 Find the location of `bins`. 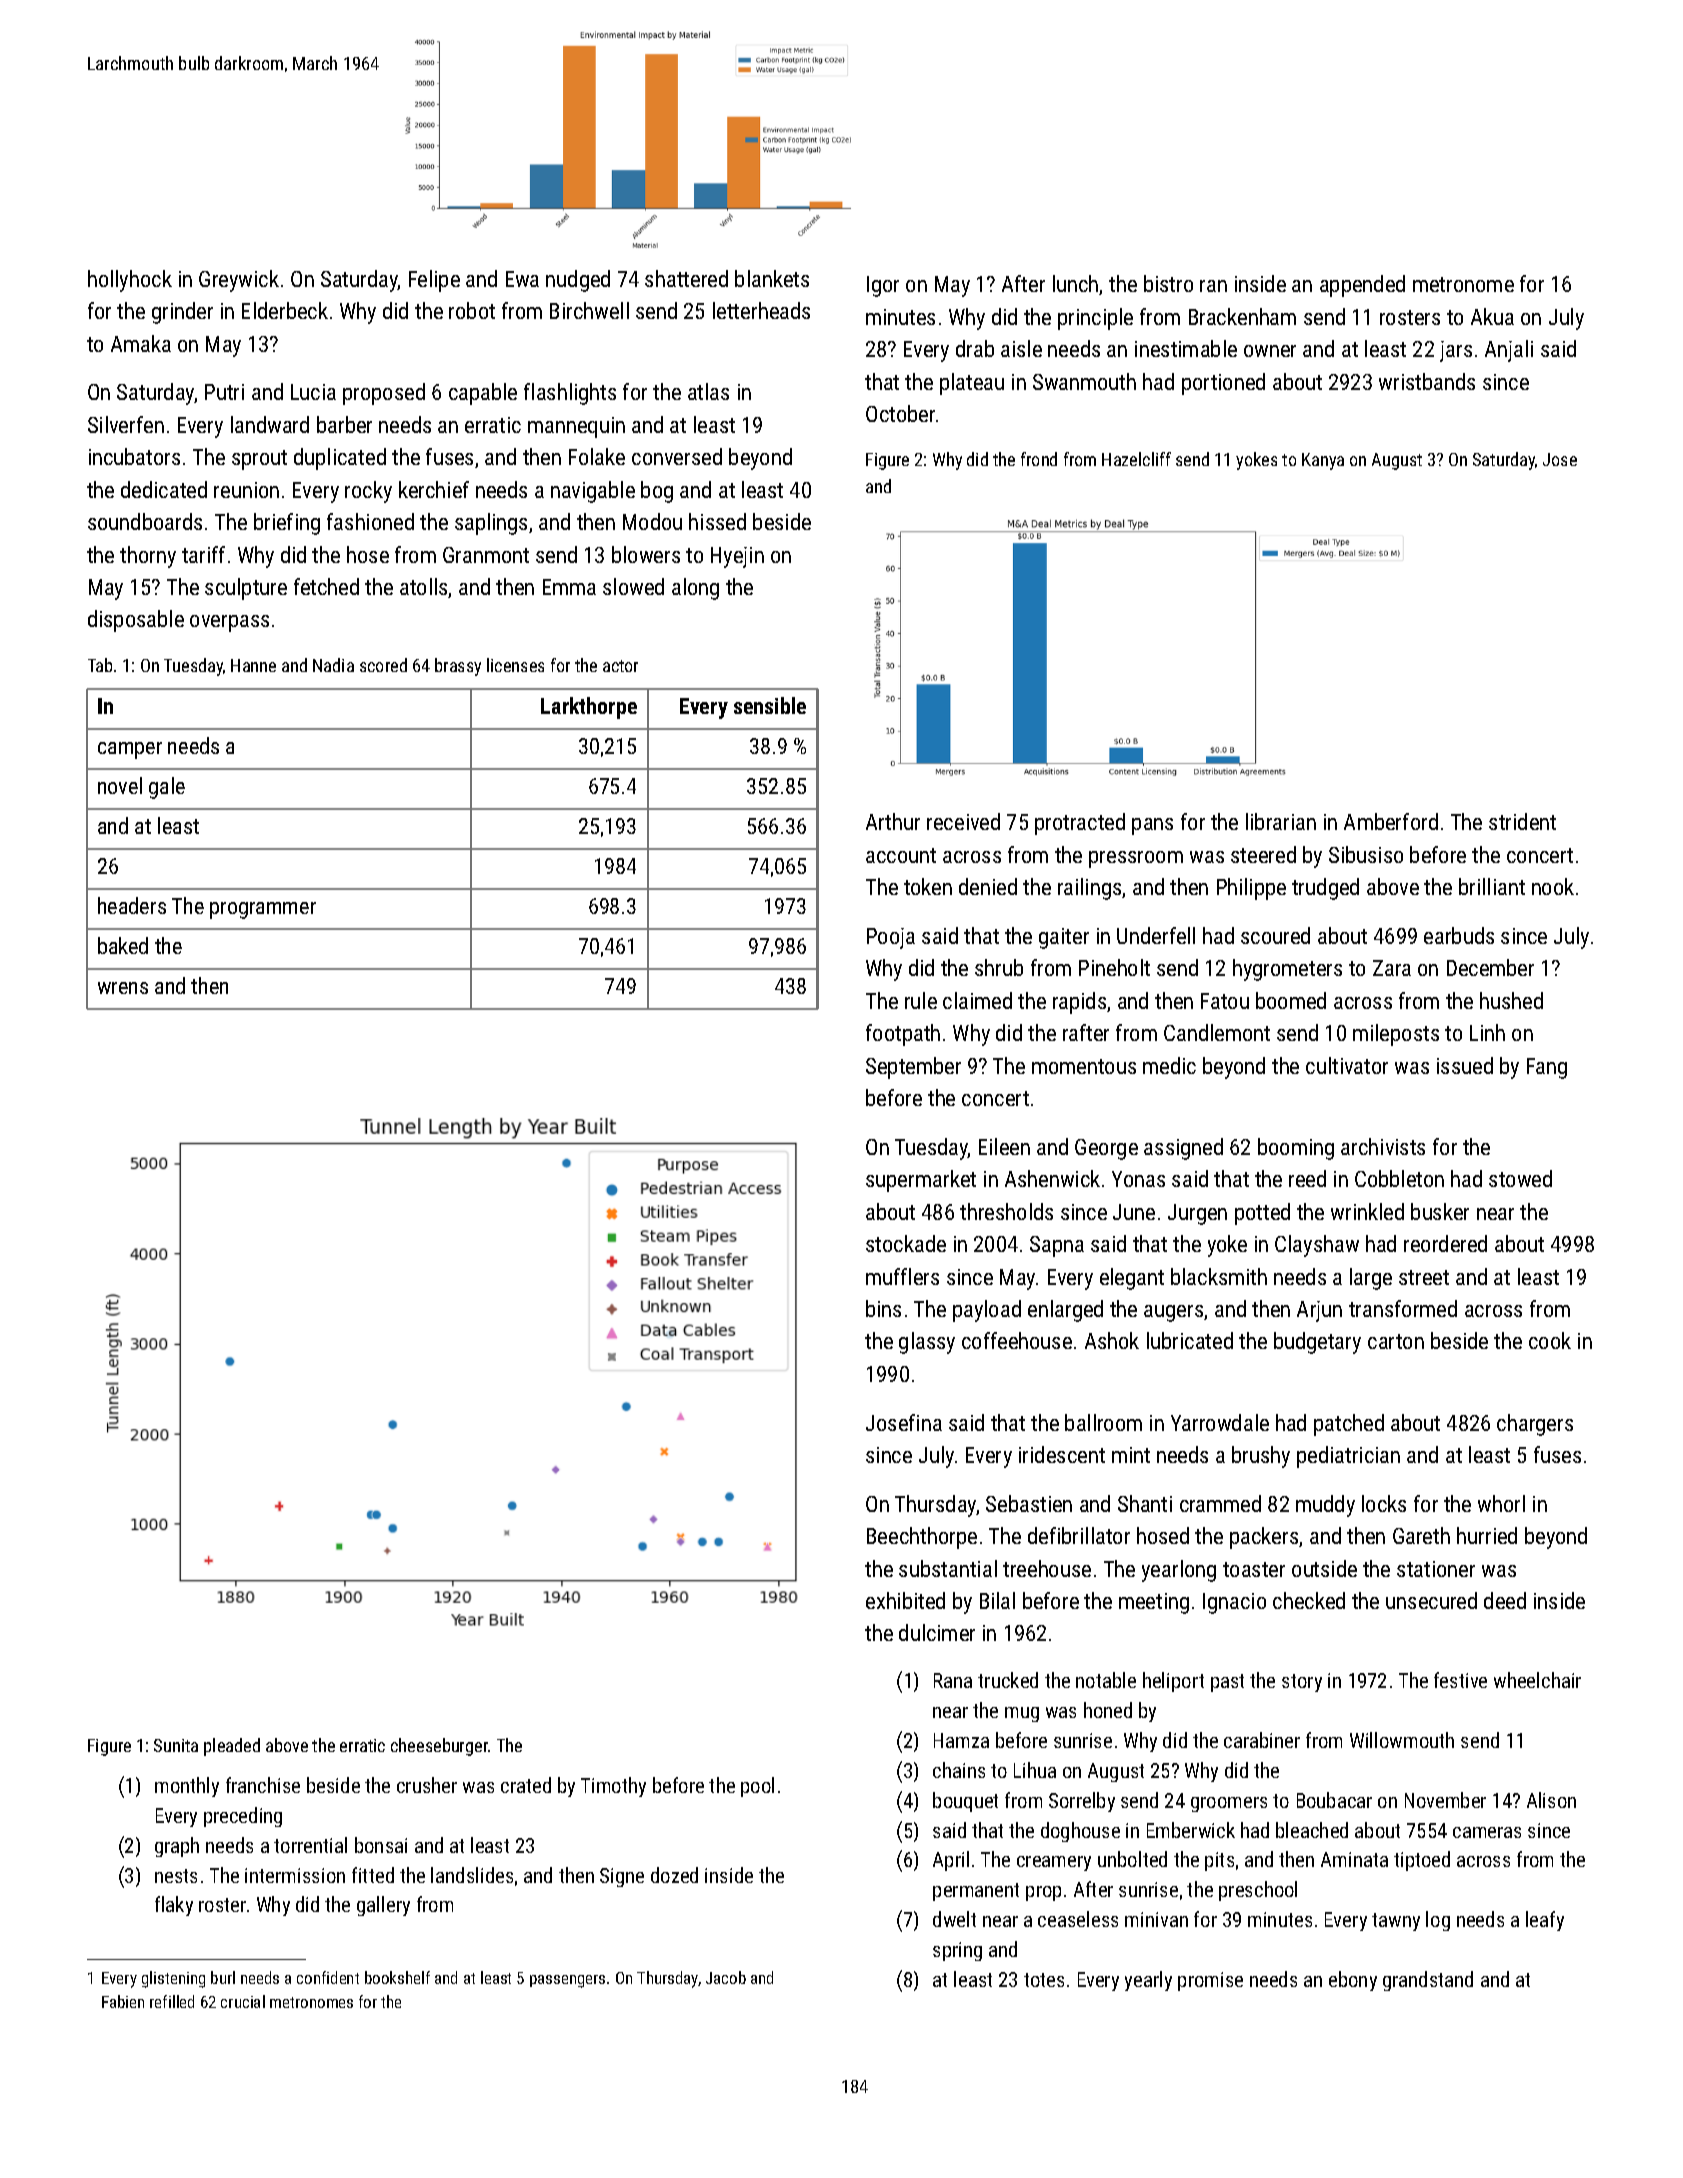

bins is located at coordinates (883, 1308).
